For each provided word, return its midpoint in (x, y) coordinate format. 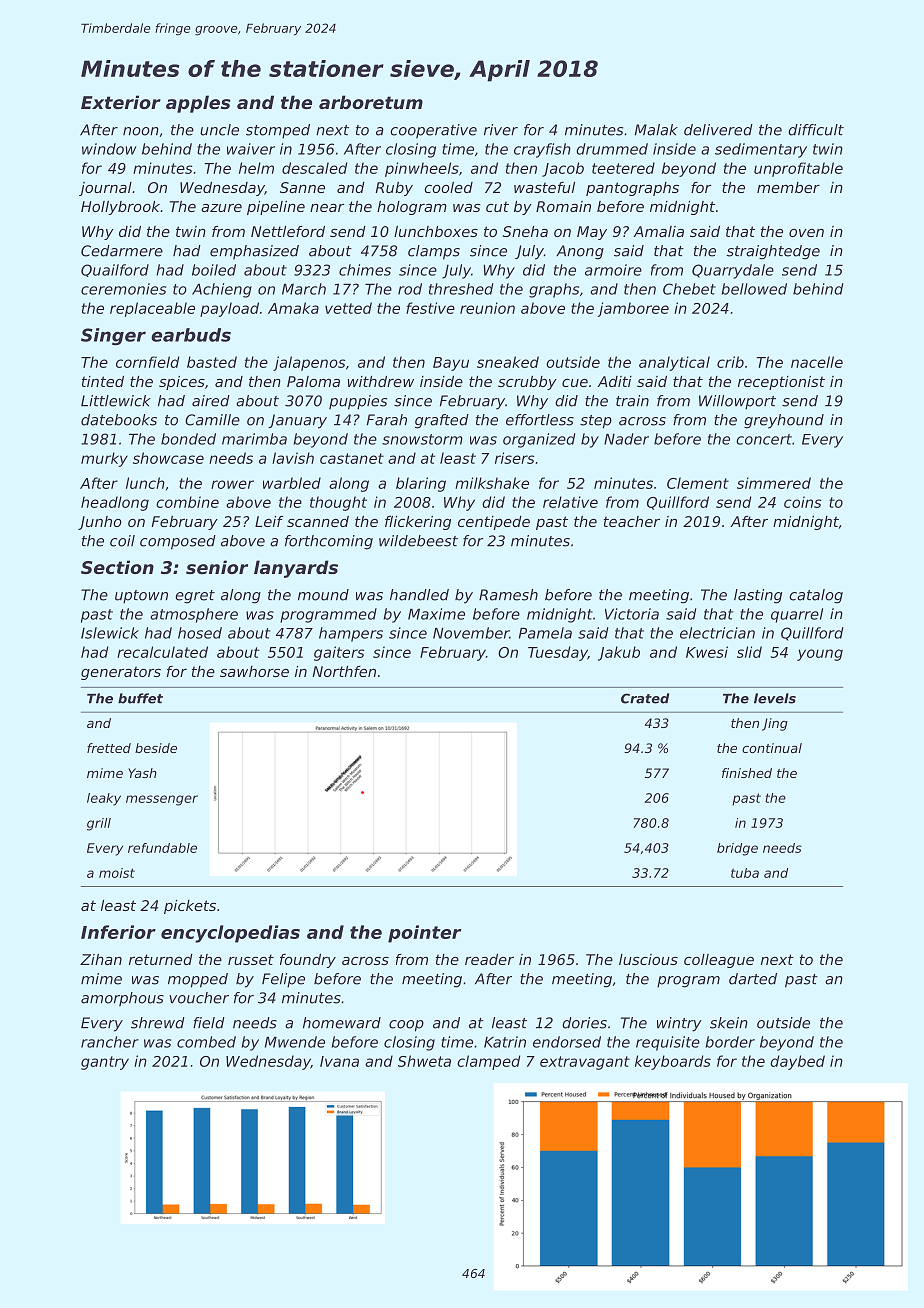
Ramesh (508, 595)
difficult (816, 130)
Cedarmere (122, 251)
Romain (563, 206)
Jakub (619, 653)
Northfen (344, 671)
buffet (140, 698)
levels (775, 698)
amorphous (122, 999)
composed (178, 542)
